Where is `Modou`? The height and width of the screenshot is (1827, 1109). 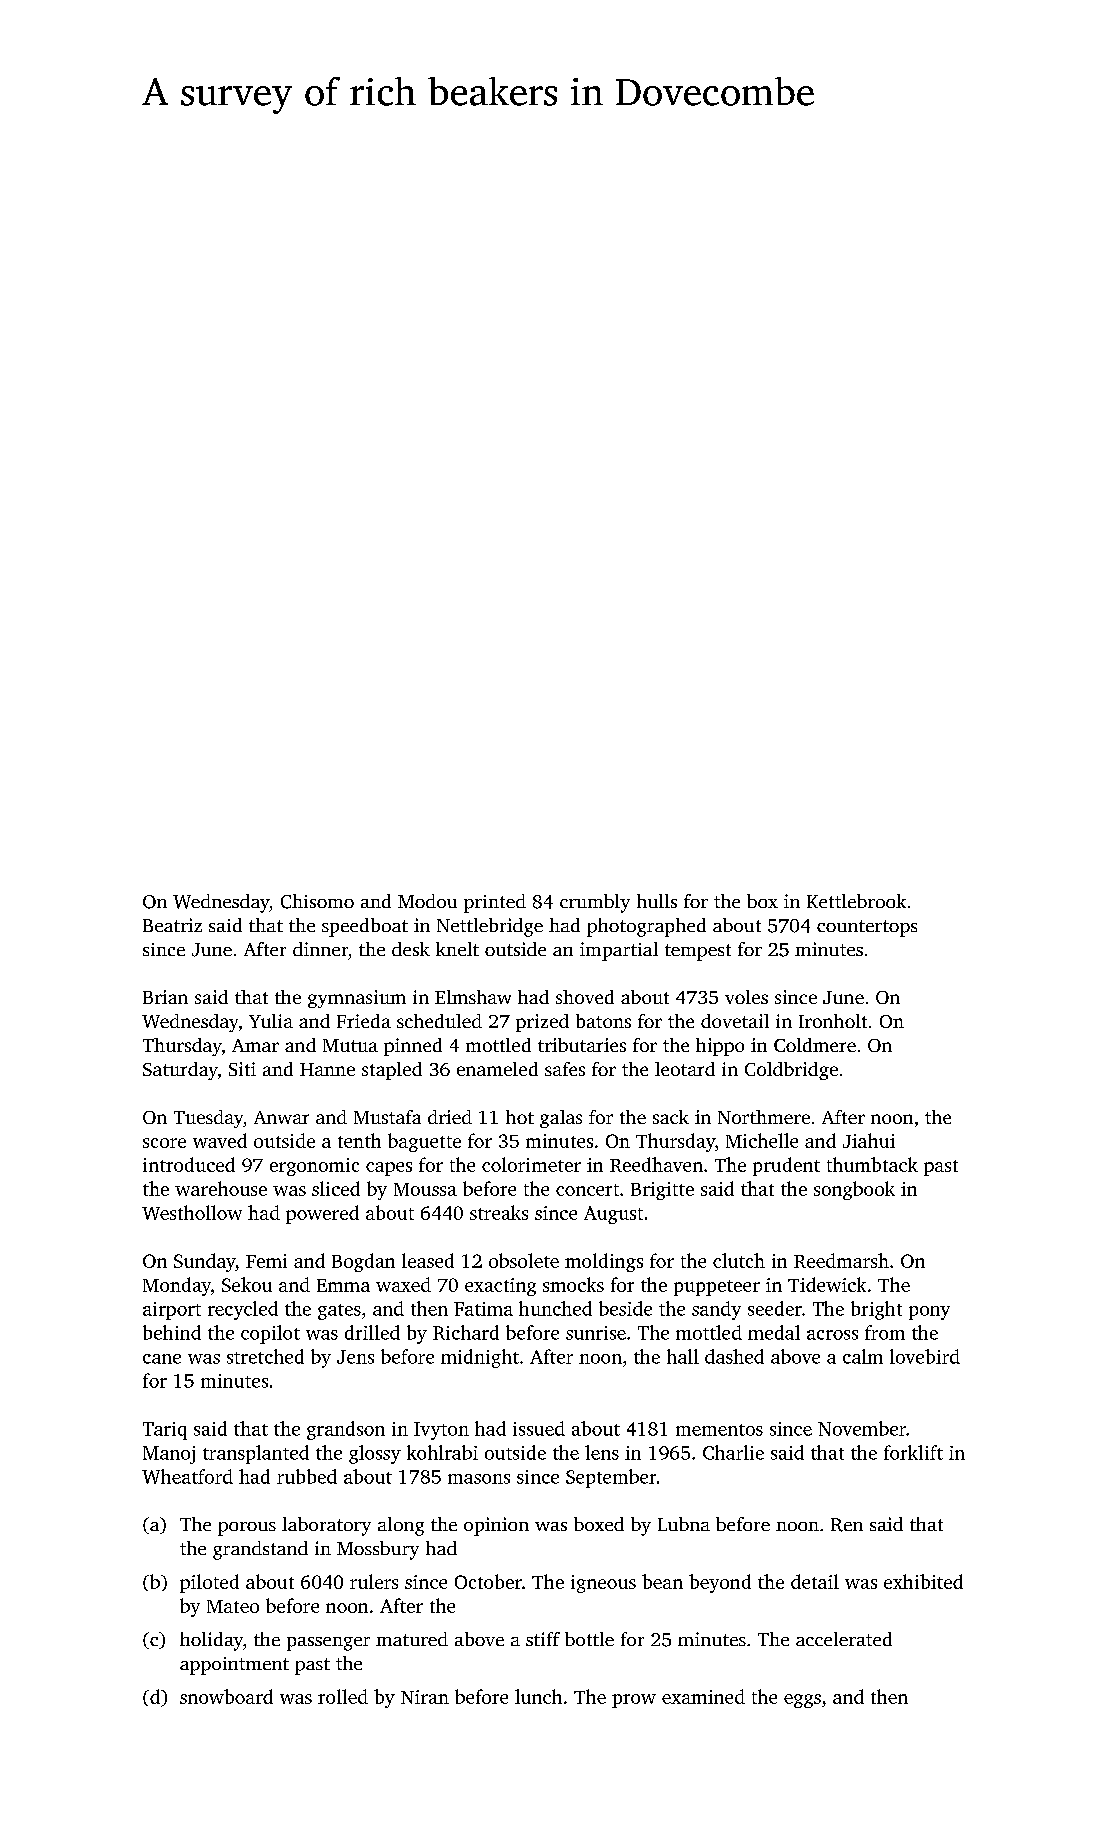 Modou is located at coordinates (427, 901).
